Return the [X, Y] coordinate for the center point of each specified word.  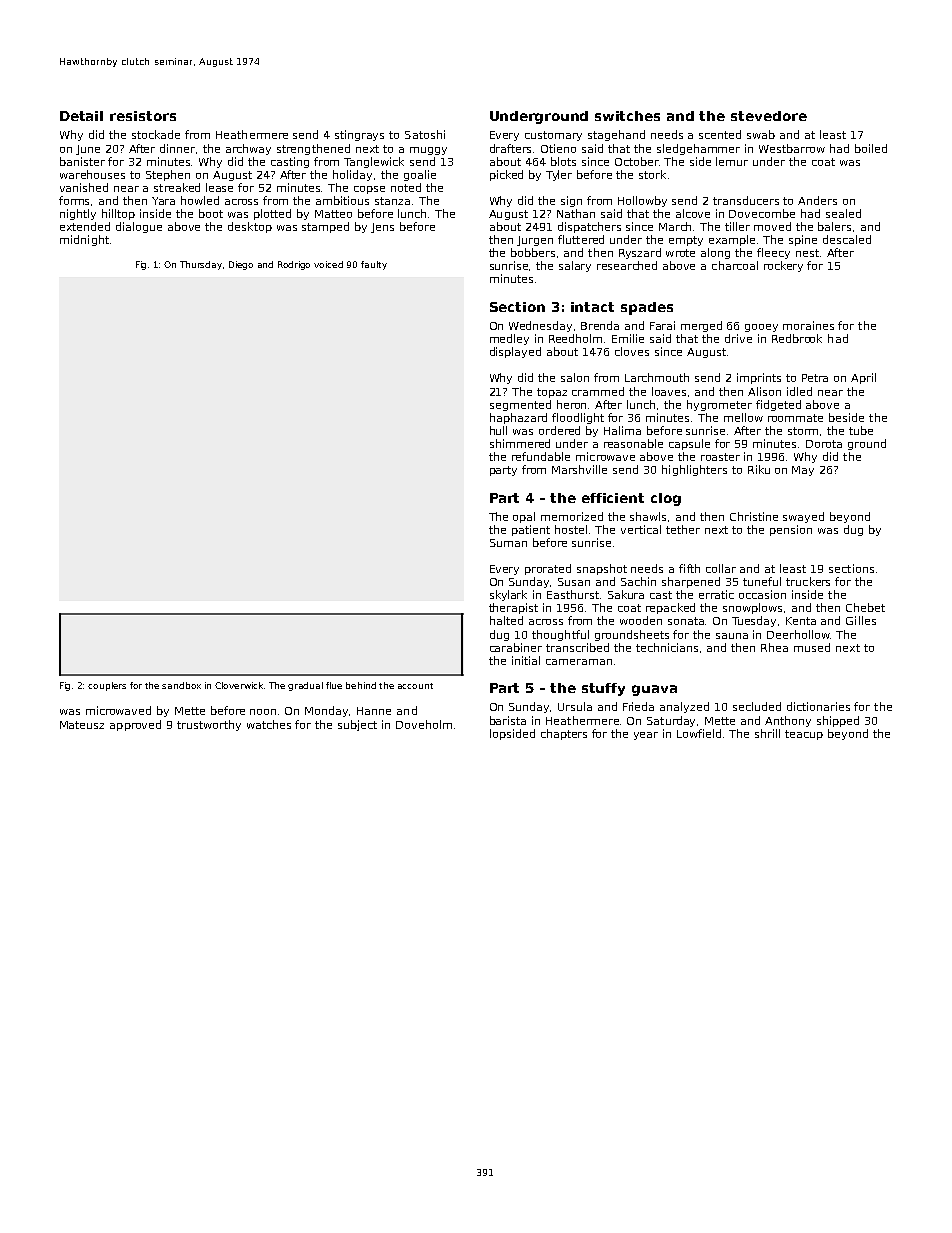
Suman [508, 543]
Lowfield [699, 733]
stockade [156, 134]
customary [553, 136]
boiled [871, 148]
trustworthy [209, 725]
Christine [754, 516]
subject [357, 725]
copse [369, 190]
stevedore [769, 116]
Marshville [579, 469]
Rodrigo [294, 265]
